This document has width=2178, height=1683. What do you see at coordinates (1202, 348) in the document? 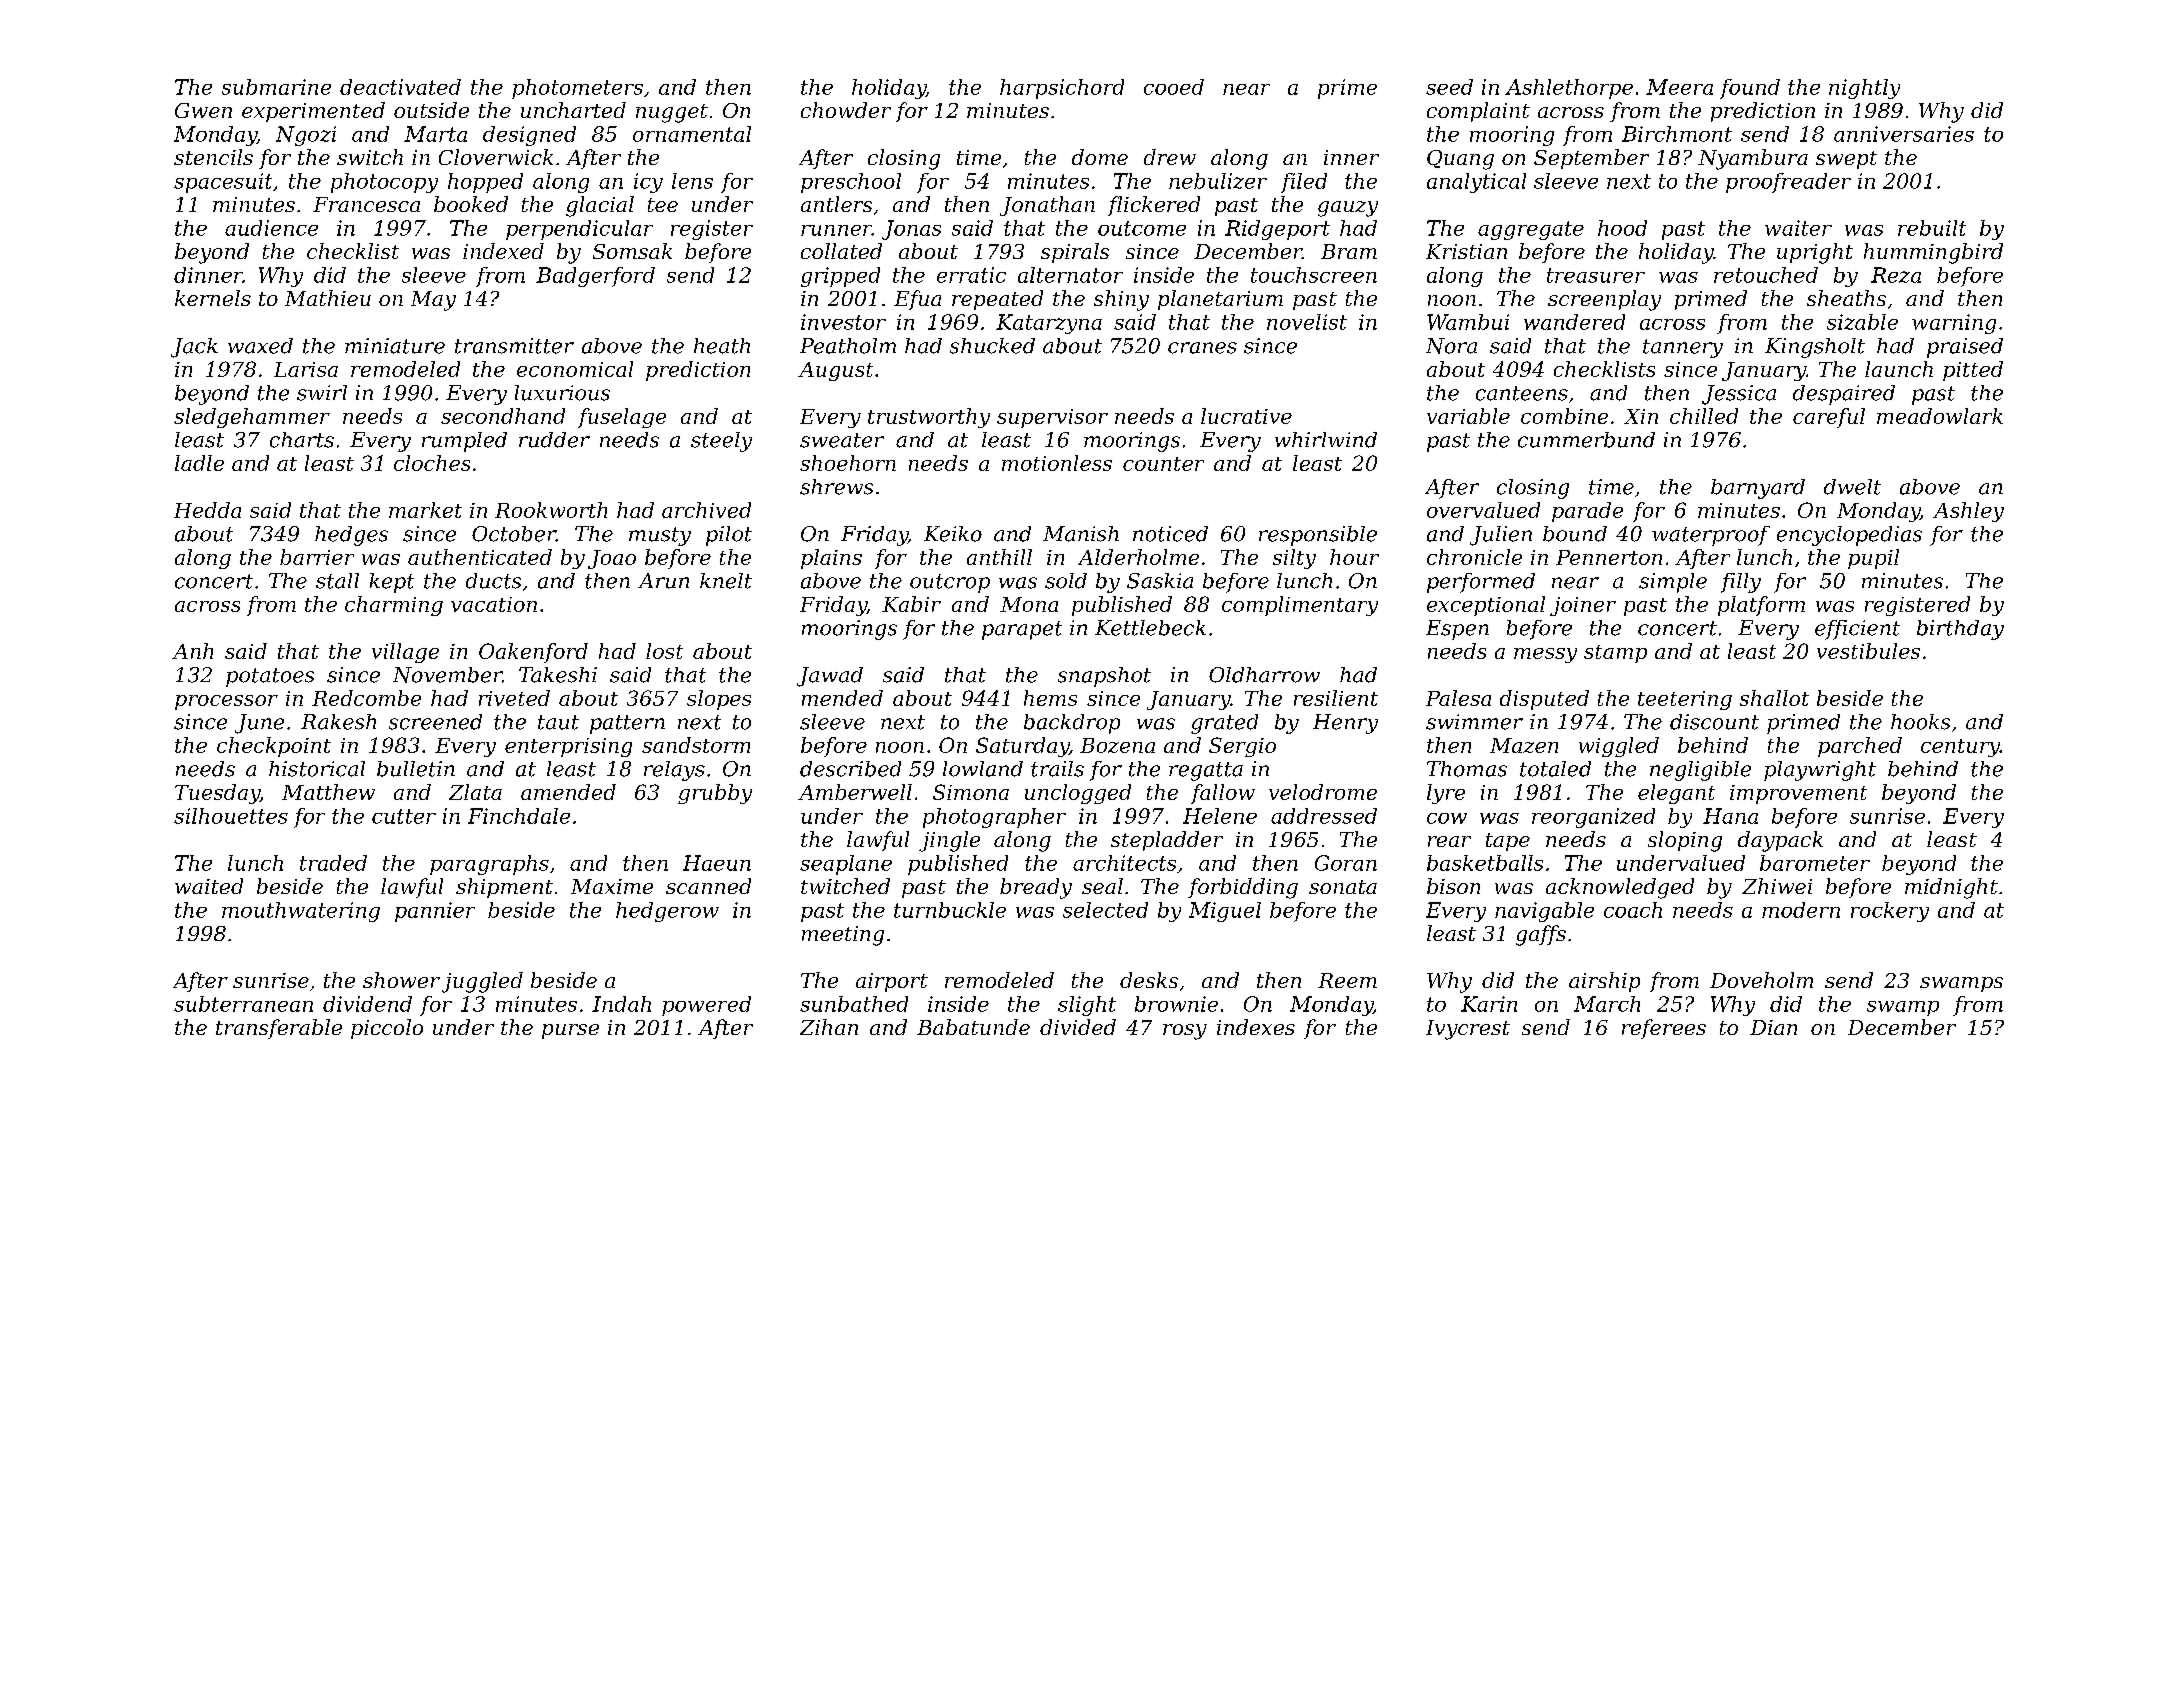
I see `cranes` at bounding box center [1202, 348].
